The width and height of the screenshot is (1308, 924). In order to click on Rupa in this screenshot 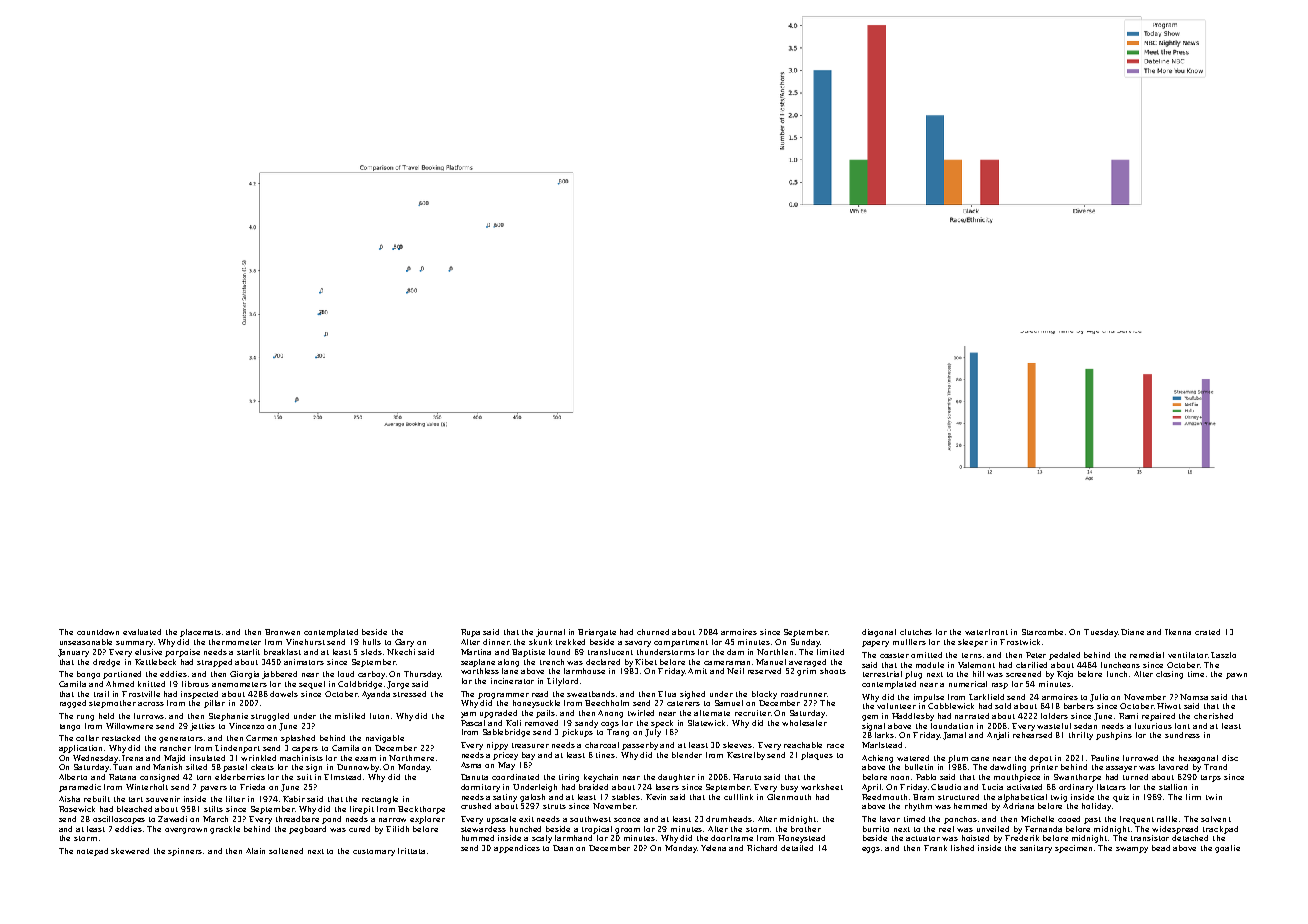, I will do `click(470, 633)`.
